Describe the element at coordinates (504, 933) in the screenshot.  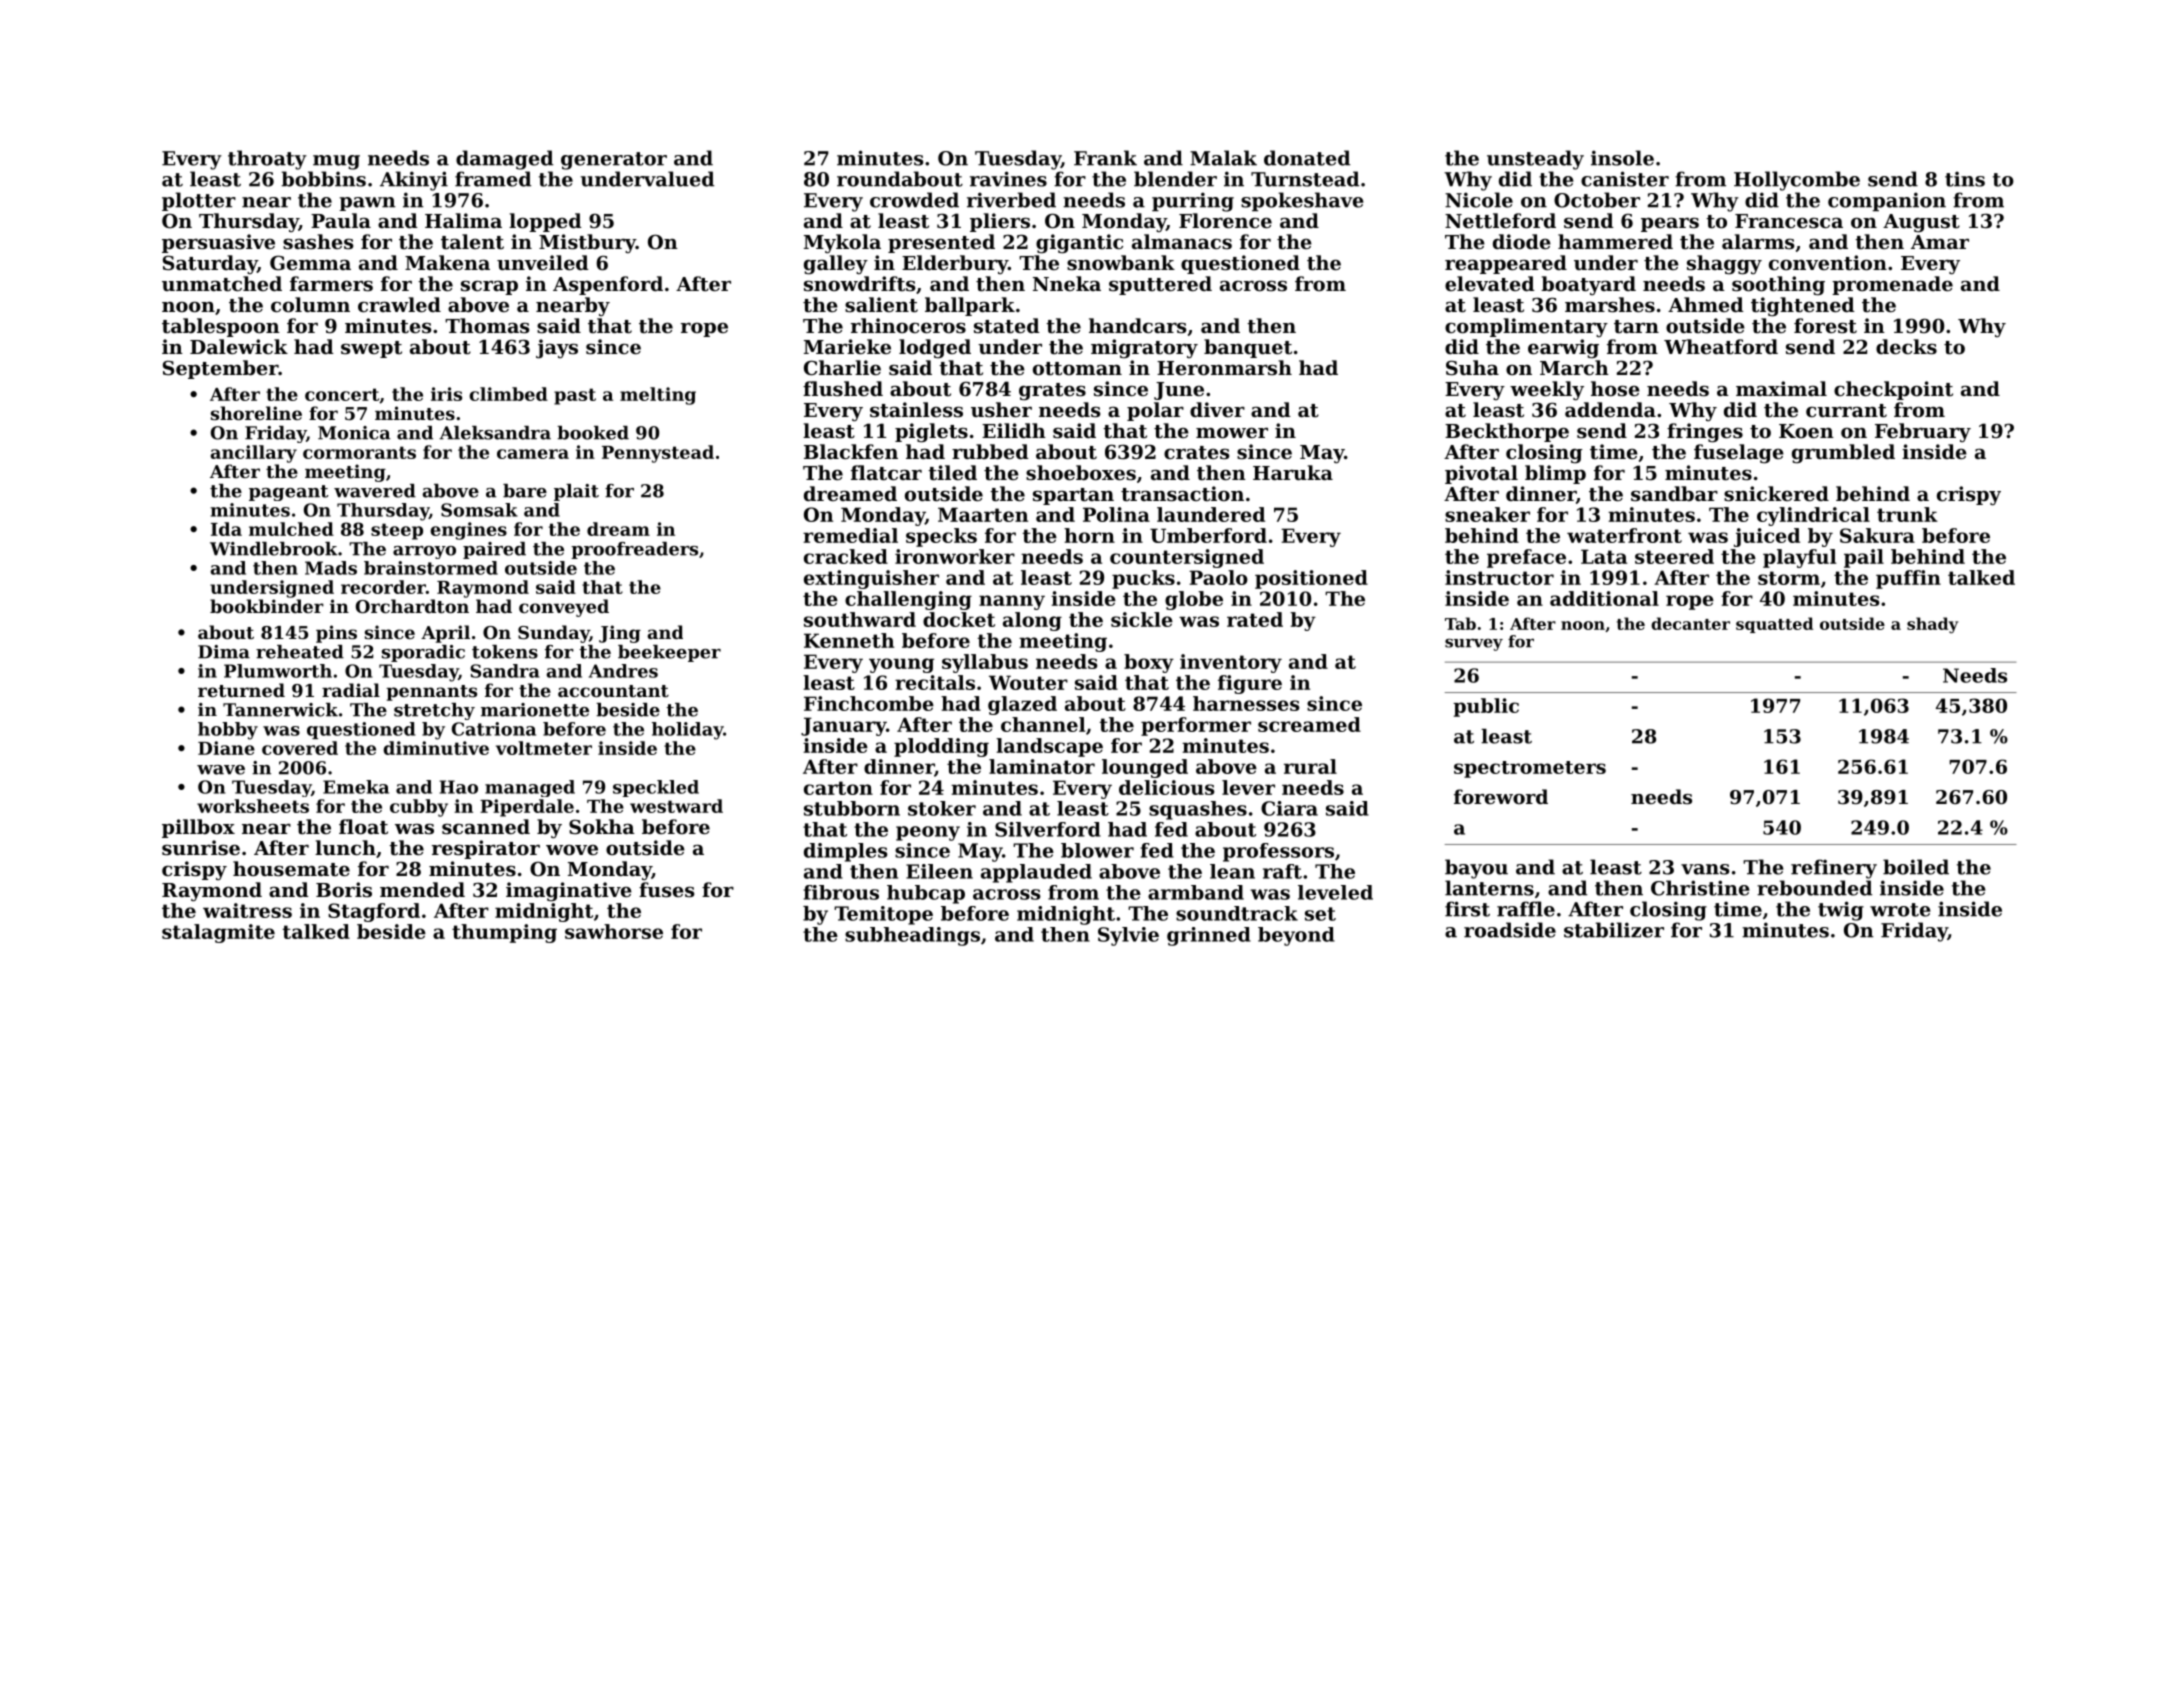
I see `thumping` at that location.
